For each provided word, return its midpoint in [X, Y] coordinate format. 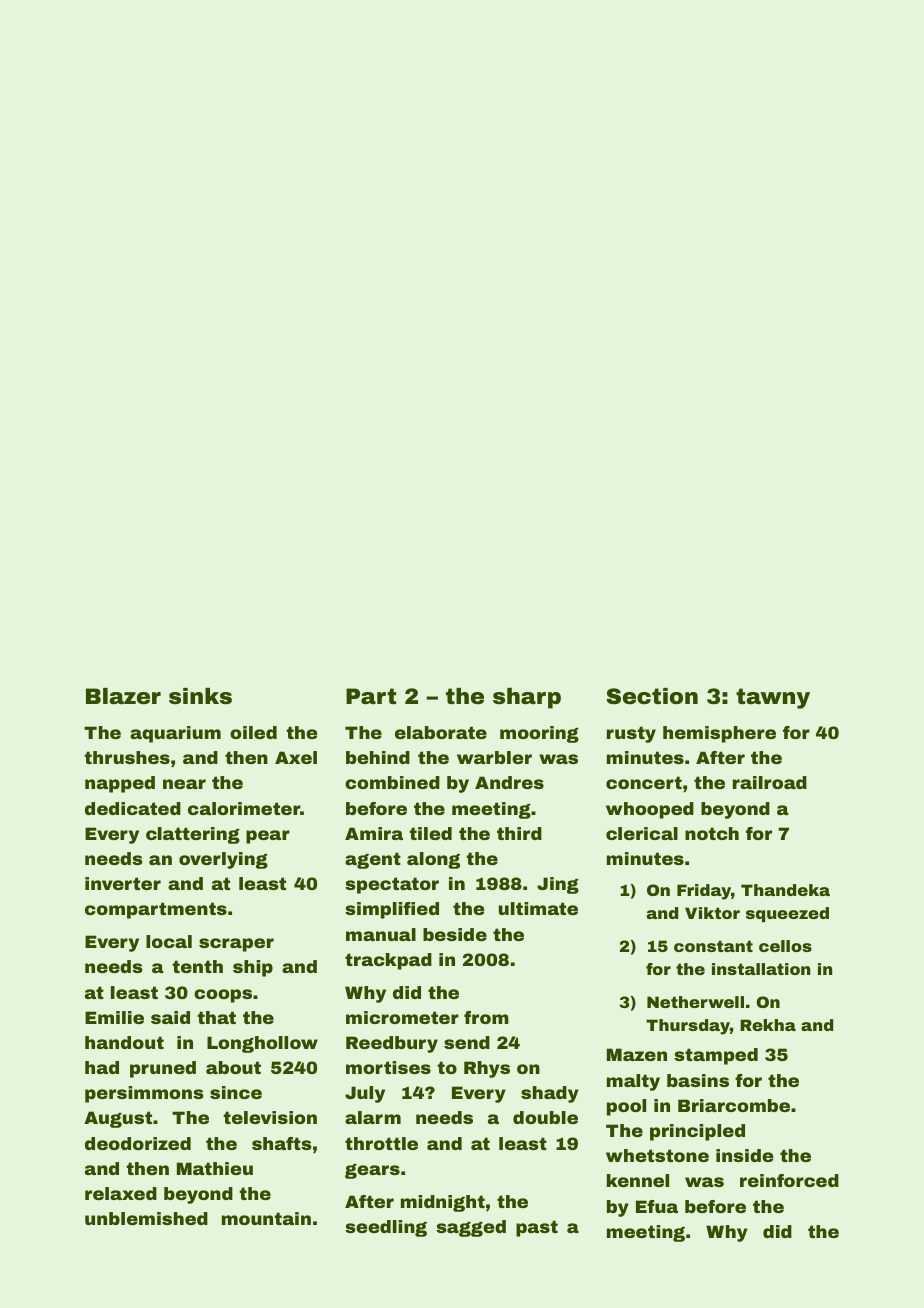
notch [712, 833]
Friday [704, 892]
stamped [716, 1056]
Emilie [114, 1017]
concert [644, 782]
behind [378, 757]
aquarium [175, 734]
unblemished [146, 1218]
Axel [296, 757]
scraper [236, 945]
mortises [388, 1067]
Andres [509, 782]
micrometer [402, 1017]
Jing [558, 885]
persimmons [144, 1094]
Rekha [768, 1025]
